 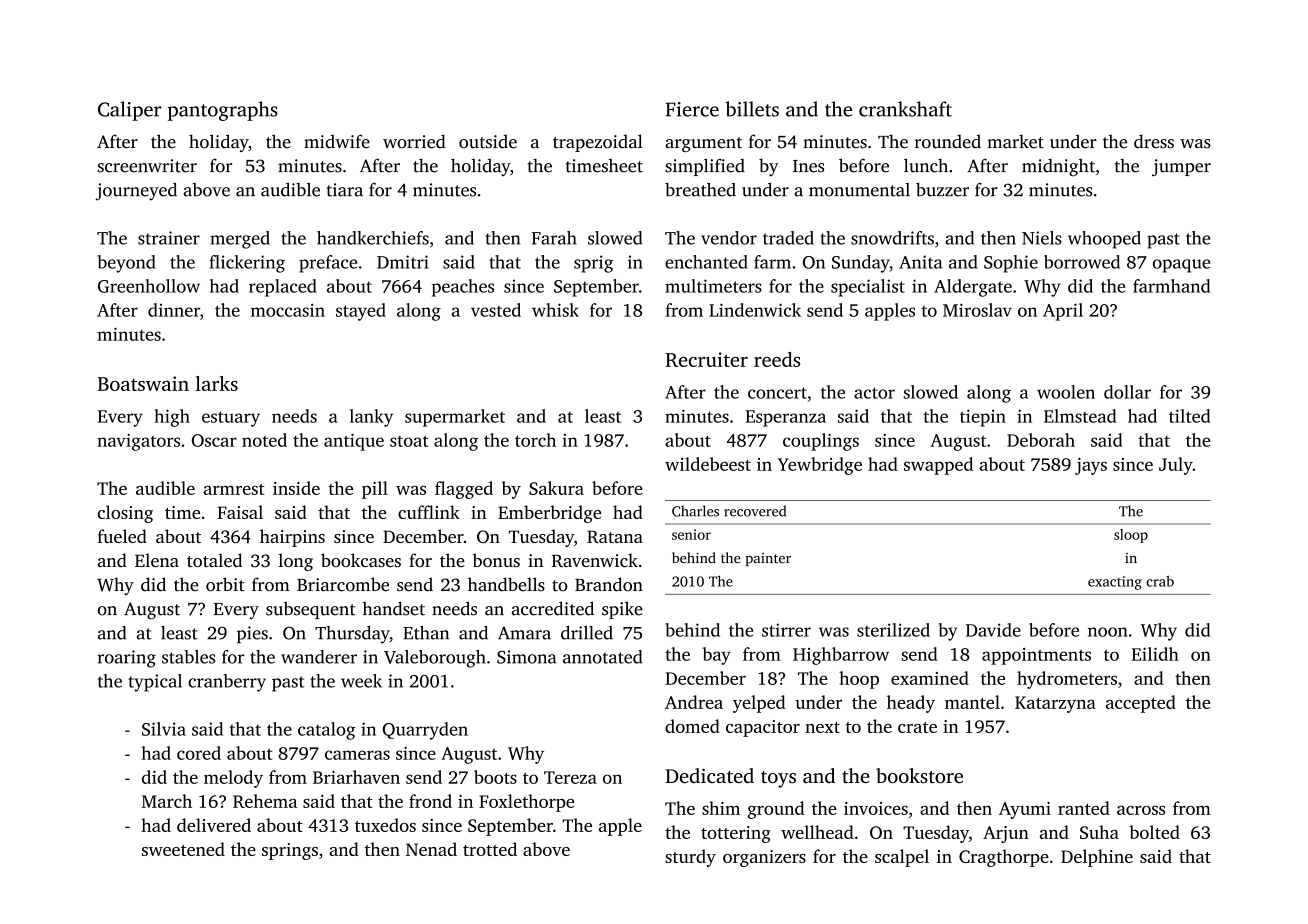 I want to click on sweetened, so click(x=183, y=849).
